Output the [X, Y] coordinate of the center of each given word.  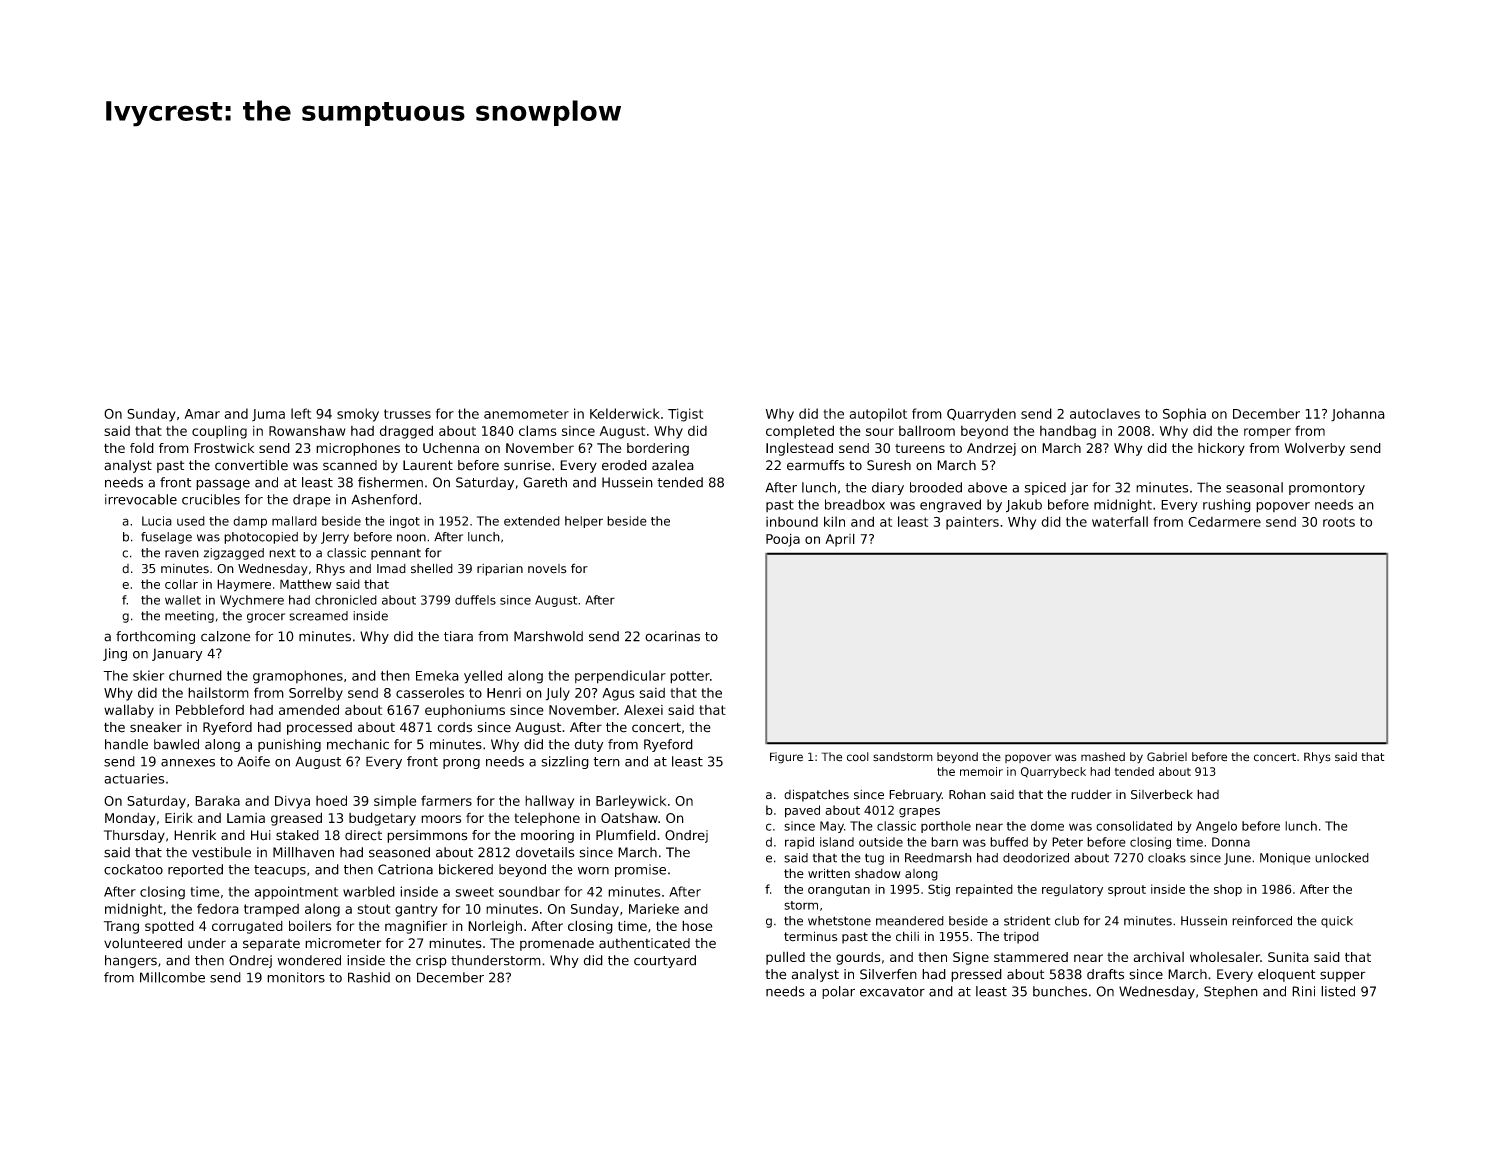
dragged [406, 432]
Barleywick [631, 802]
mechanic [358, 744]
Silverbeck [1162, 794]
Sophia [1184, 415]
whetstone [839, 921]
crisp [431, 961]
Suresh [889, 465]
